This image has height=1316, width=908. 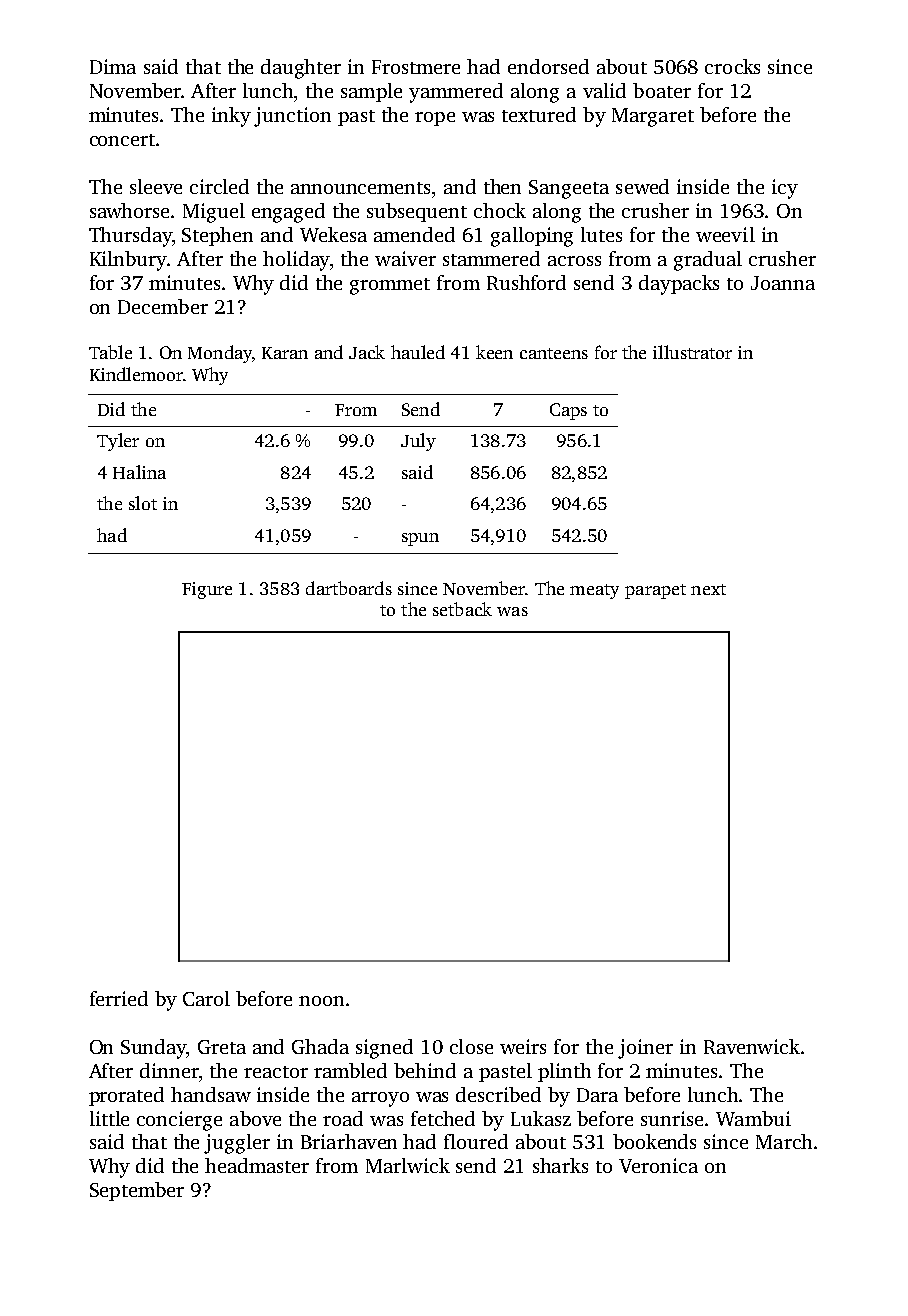 What do you see at coordinates (416, 67) in the image?
I see `Frostmere` at bounding box center [416, 67].
